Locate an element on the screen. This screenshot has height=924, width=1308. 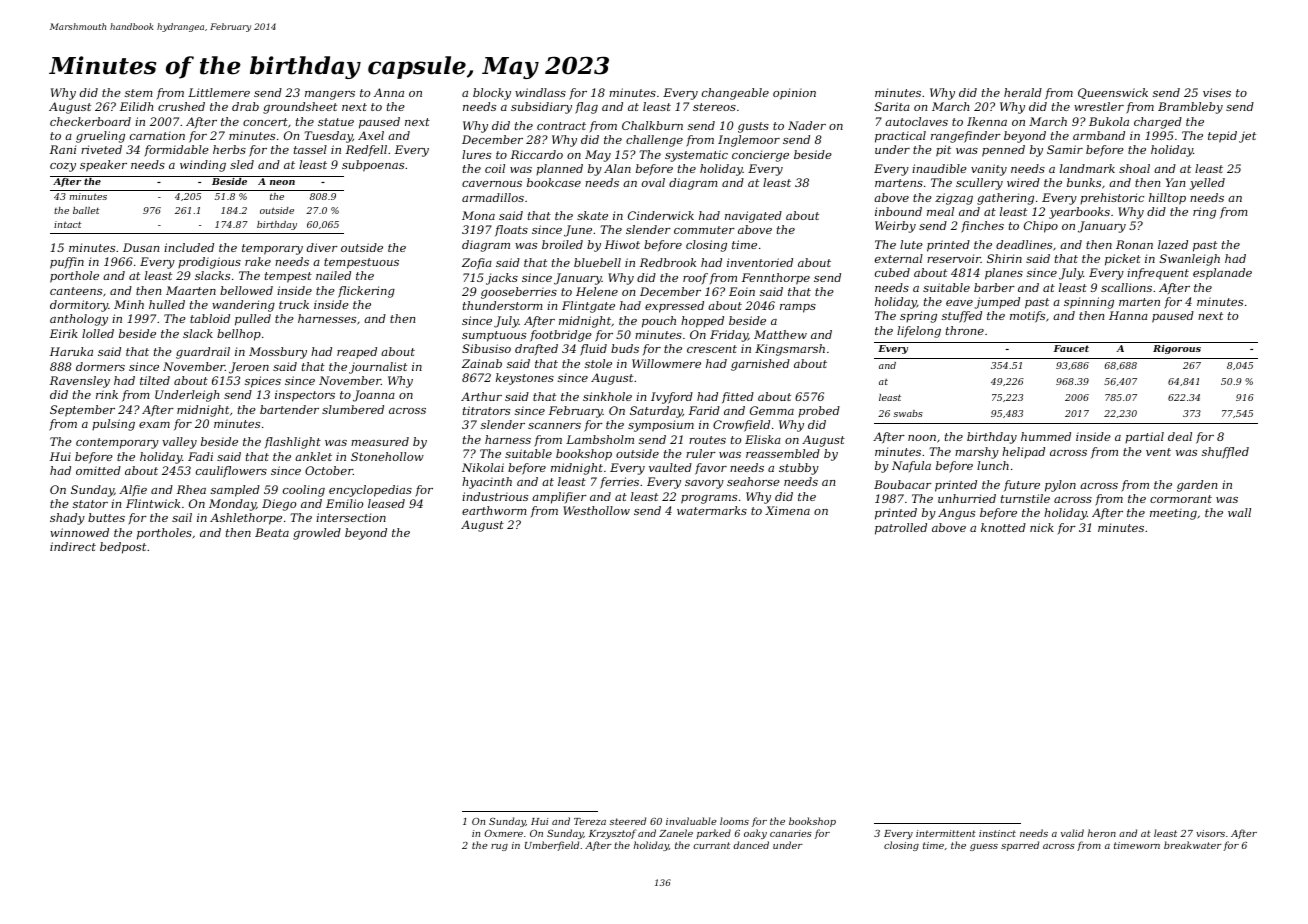
planned is located at coordinates (559, 169).
